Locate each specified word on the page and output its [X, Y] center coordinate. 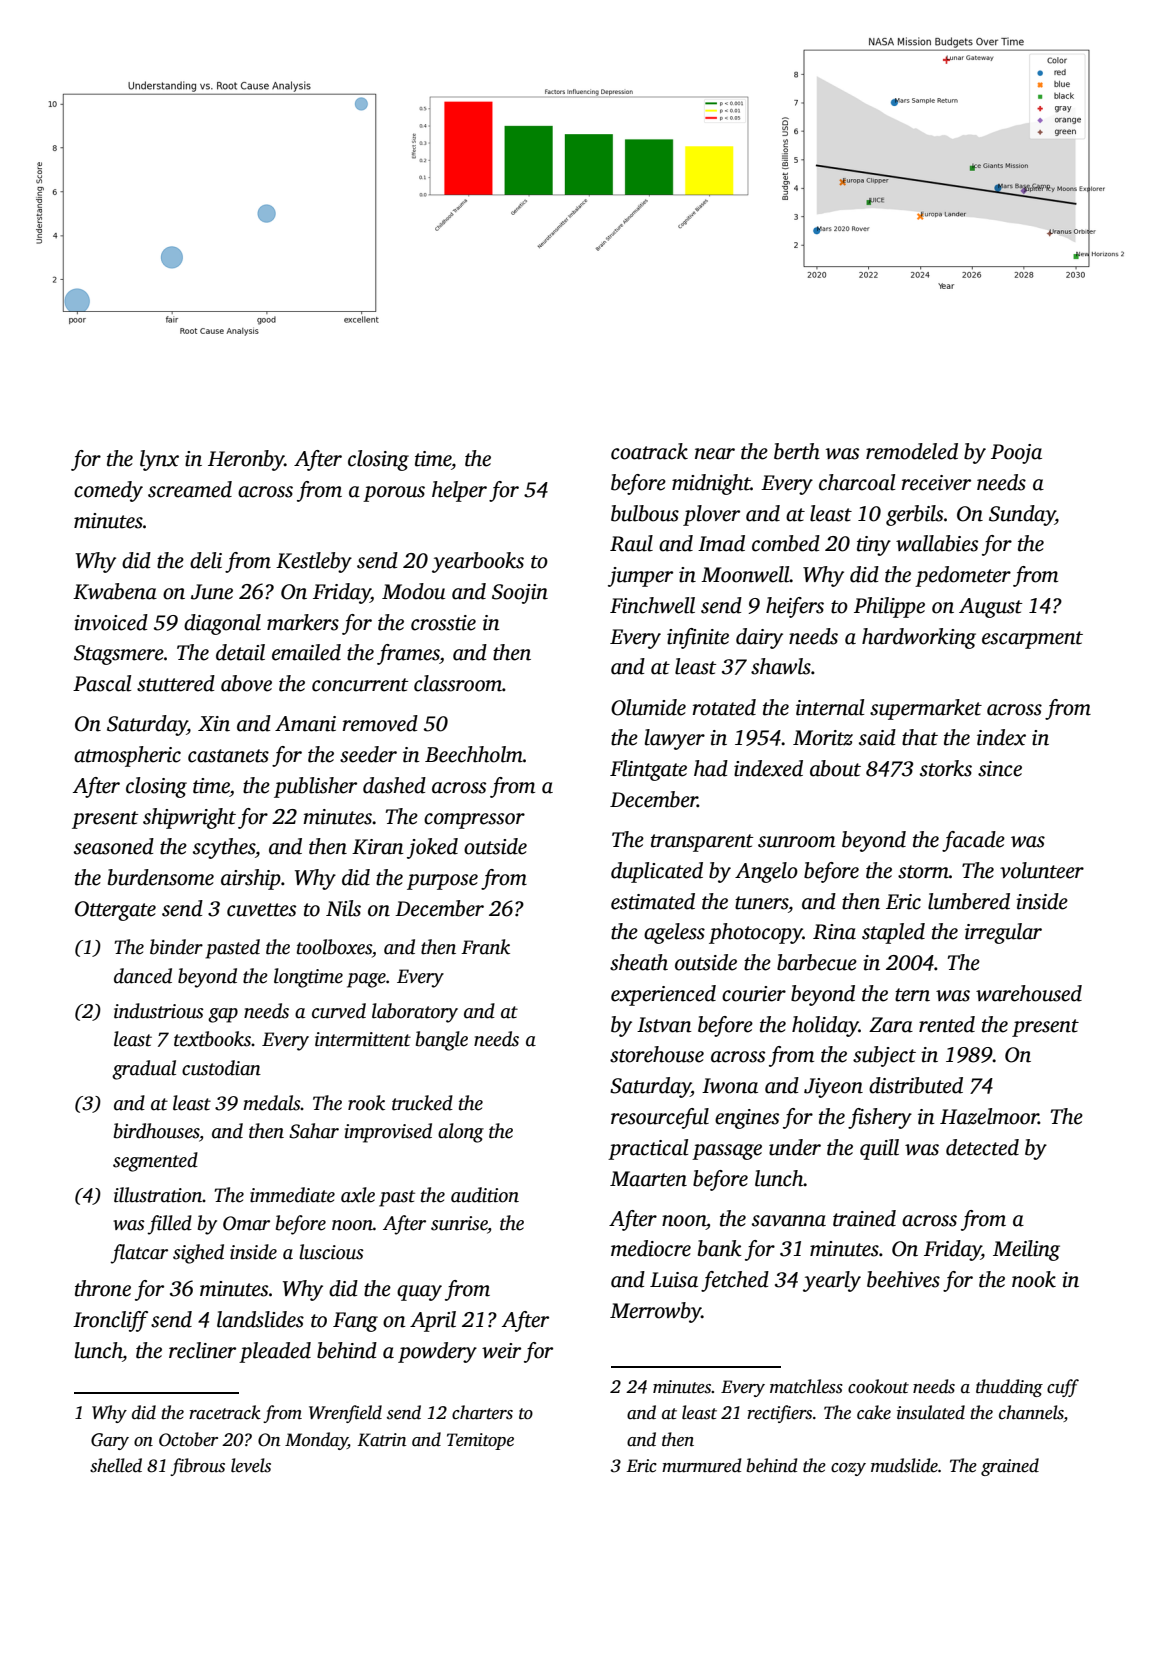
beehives [903, 1279]
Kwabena [115, 591]
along [461, 1133]
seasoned [114, 846]
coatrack [649, 451]
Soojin [520, 594]
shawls [781, 666]
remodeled [912, 451]
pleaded [275, 1352]
